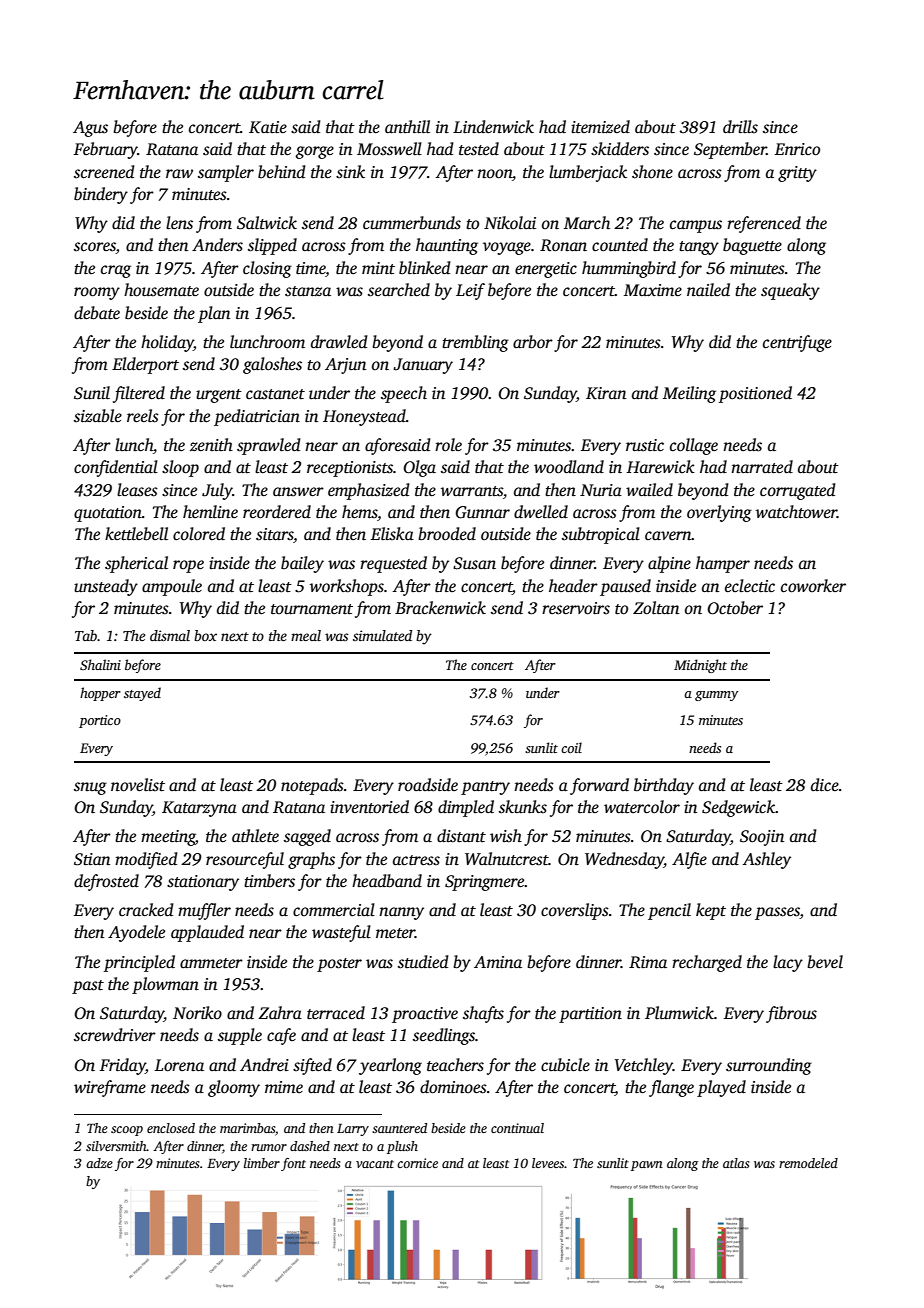  Describe the element at coordinates (389, 149) in the page. I see `Mosswell` at that location.
